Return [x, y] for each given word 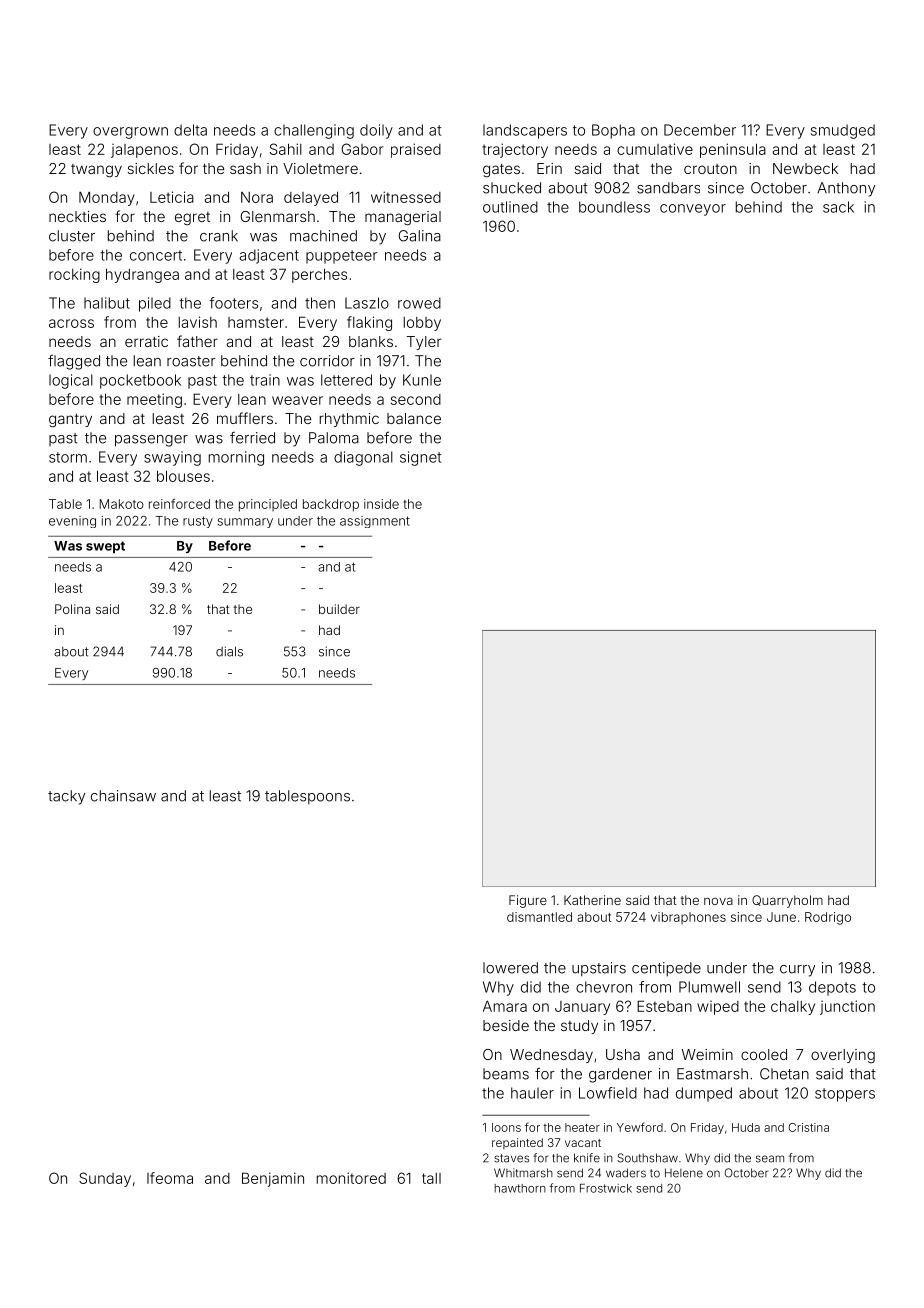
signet [420, 458]
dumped [704, 1094]
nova [718, 901]
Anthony [846, 189]
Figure [528, 901]
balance [414, 418]
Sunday [105, 1179]
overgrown [130, 133]
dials [229, 651]
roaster [191, 361]
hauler [532, 1093]
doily [376, 131]
